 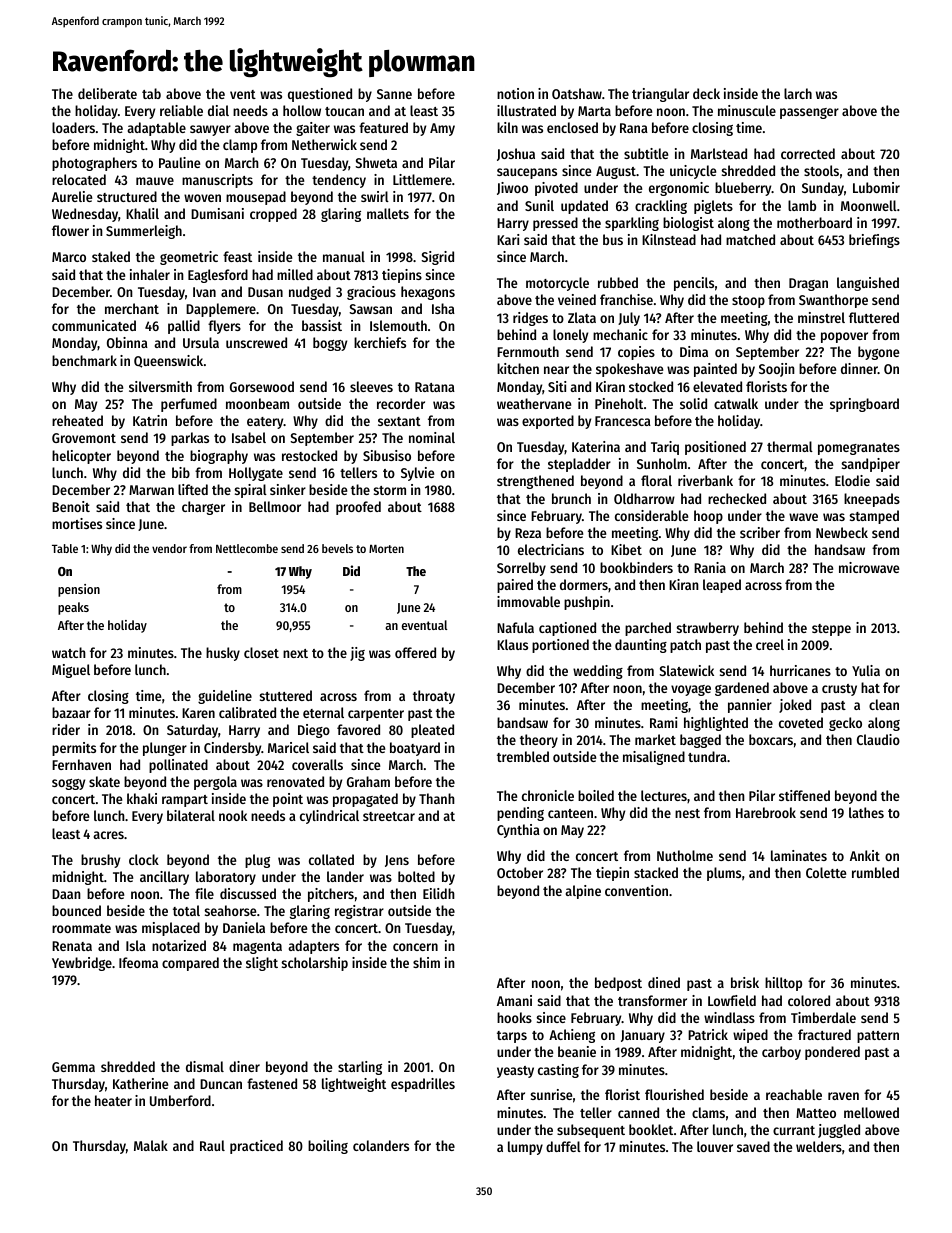 What do you see at coordinates (884, 704) in the screenshot?
I see `clean` at bounding box center [884, 704].
